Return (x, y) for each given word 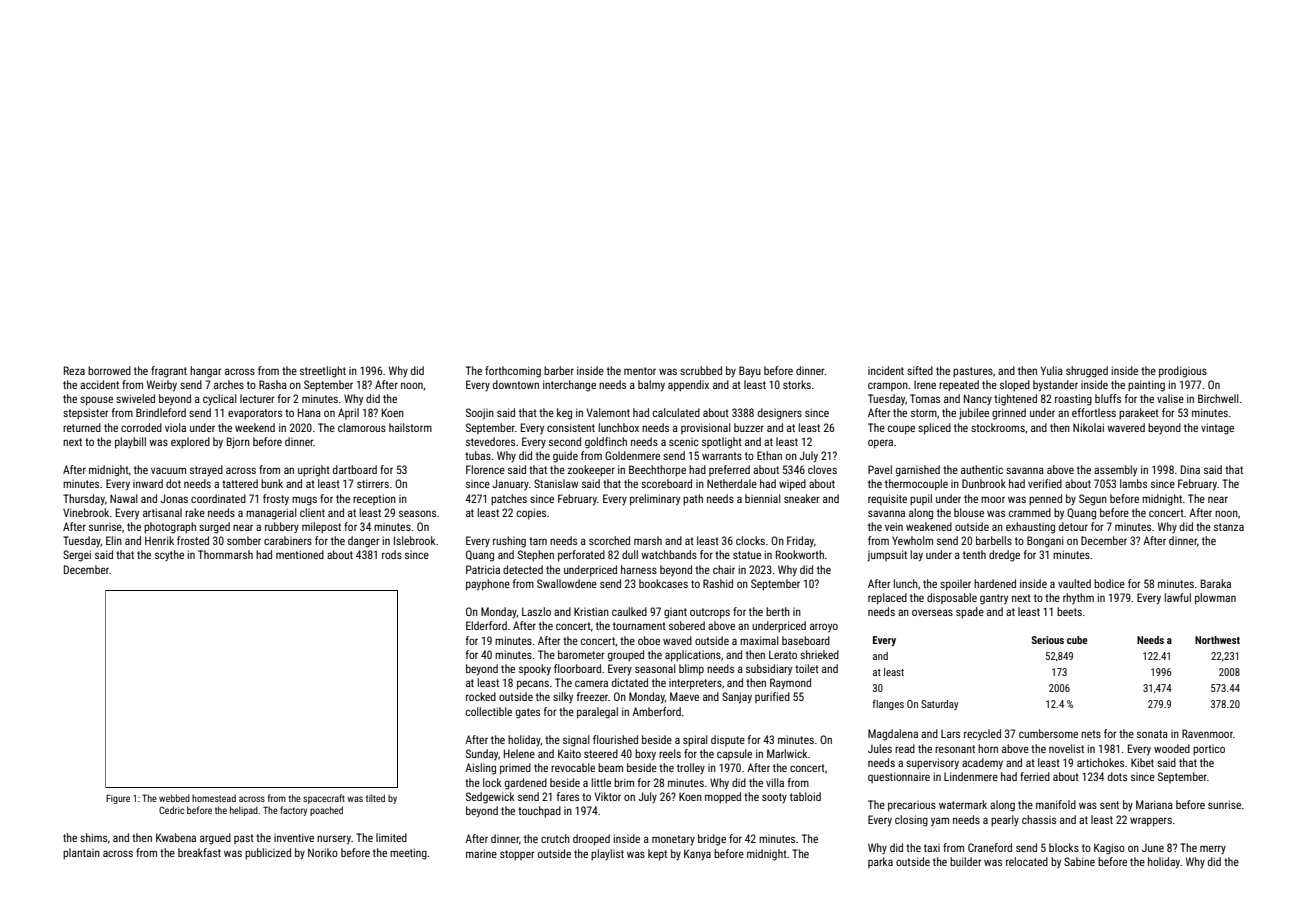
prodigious (1183, 372)
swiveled (135, 398)
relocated (1027, 861)
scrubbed (701, 370)
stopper (517, 855)
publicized (268, 854)
